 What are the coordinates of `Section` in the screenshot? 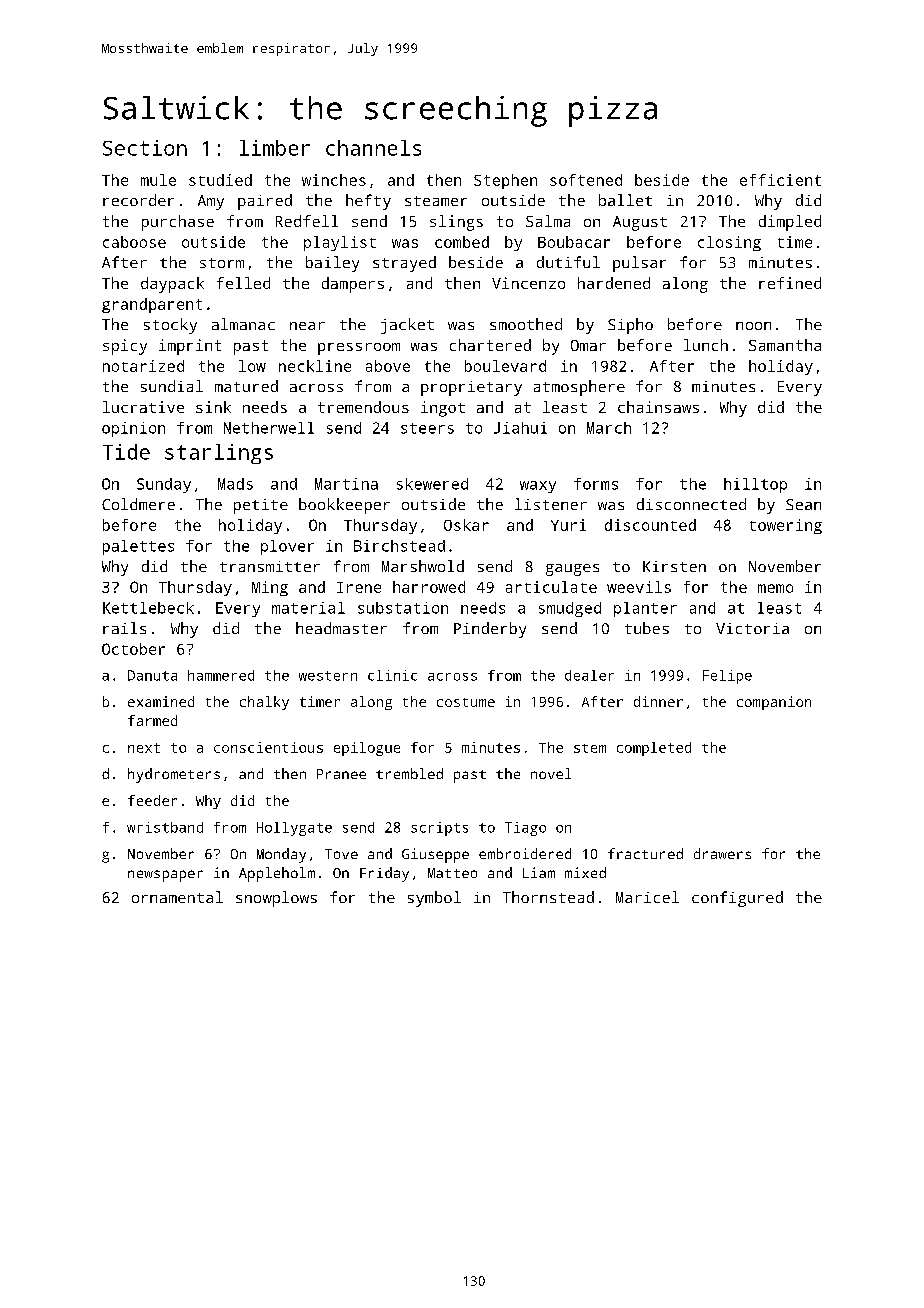 It's located at (145, 148).
